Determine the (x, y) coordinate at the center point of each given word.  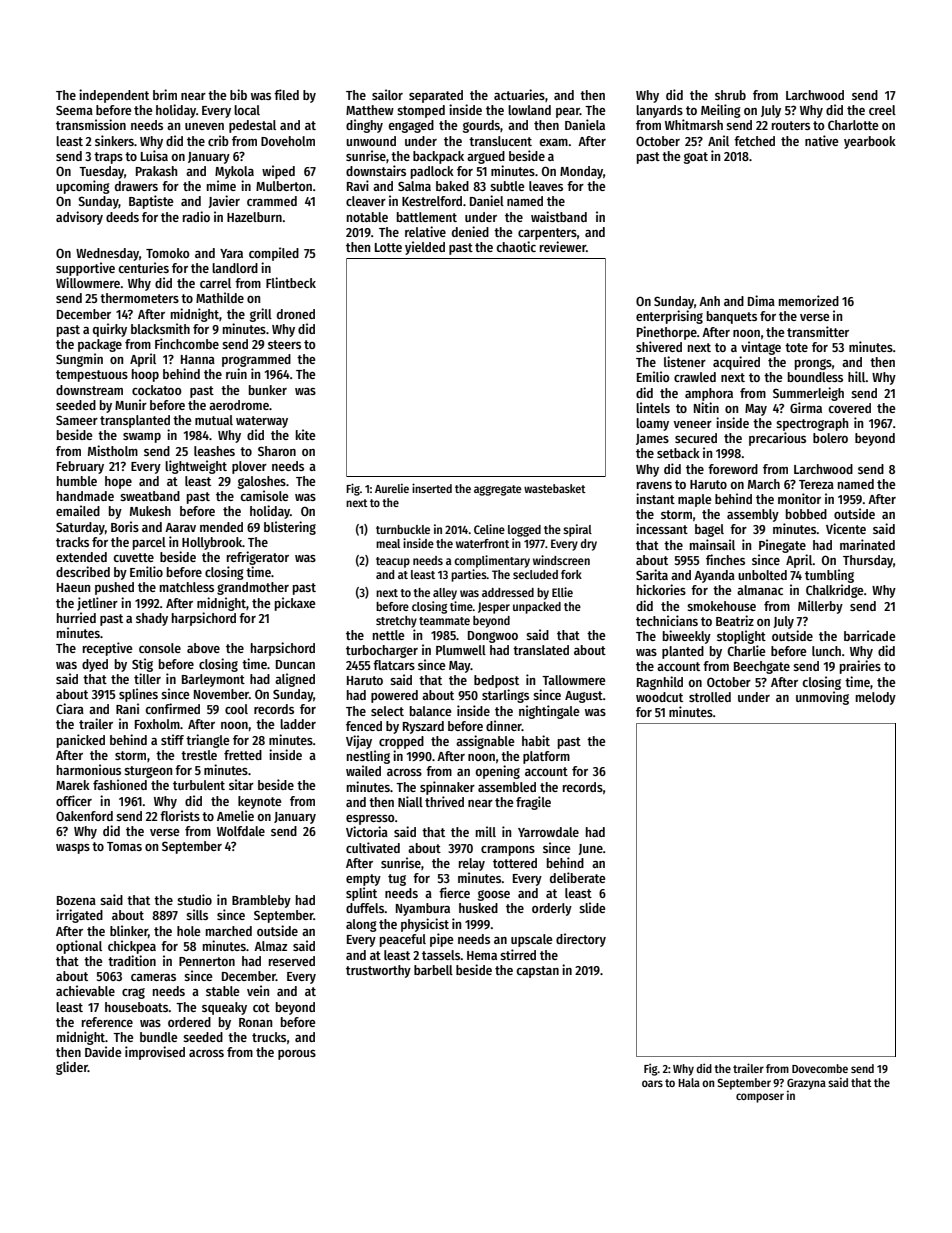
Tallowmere (573, 680)
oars (652, 1083)
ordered (189, 1022)
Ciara (70, 708)
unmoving (822, 698)
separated (436, 96)
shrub (730, 95)
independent (114, 96)
